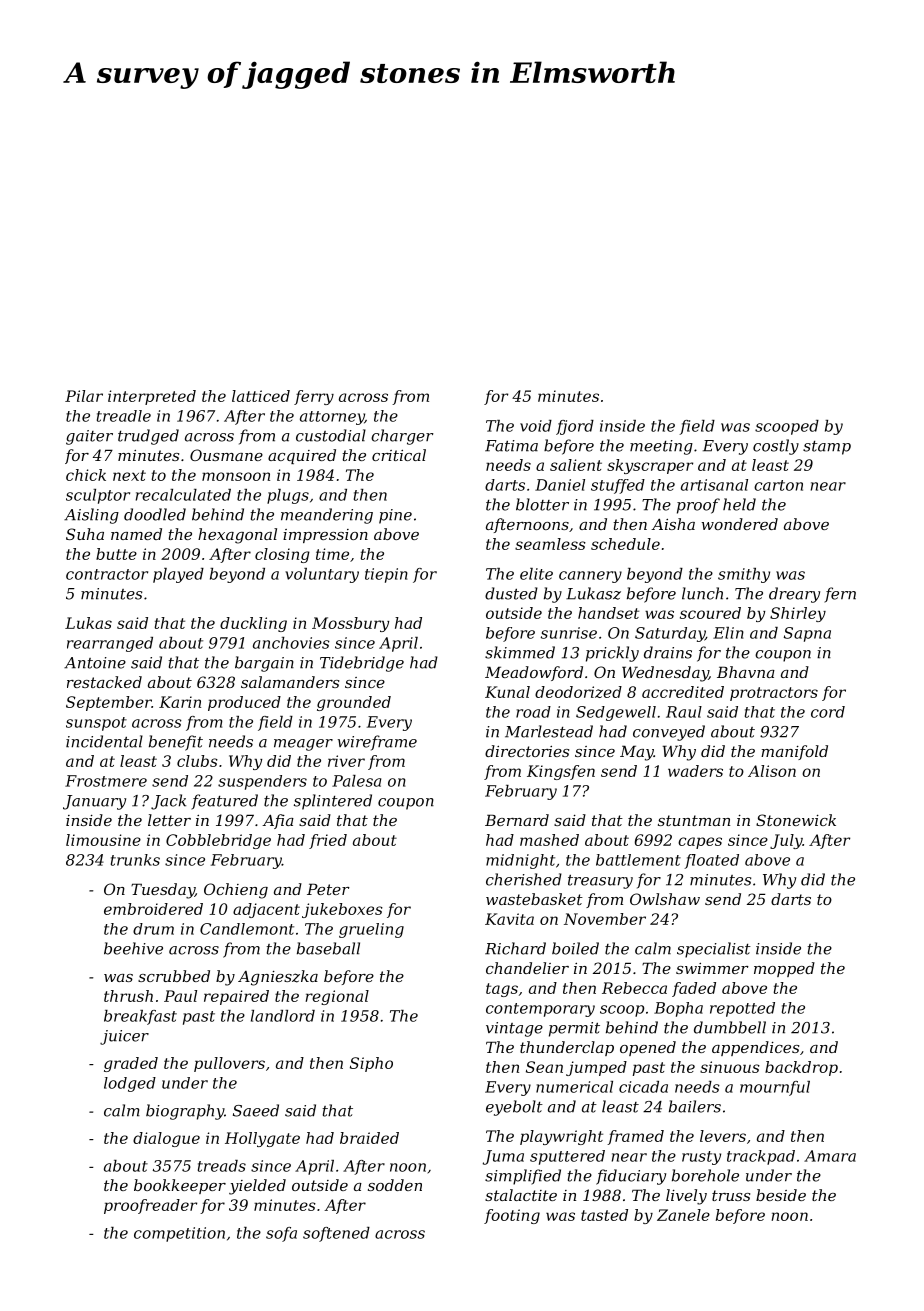 This screenshot has width=924, height=1311. I want to click on footing, so click(512, 1216).
